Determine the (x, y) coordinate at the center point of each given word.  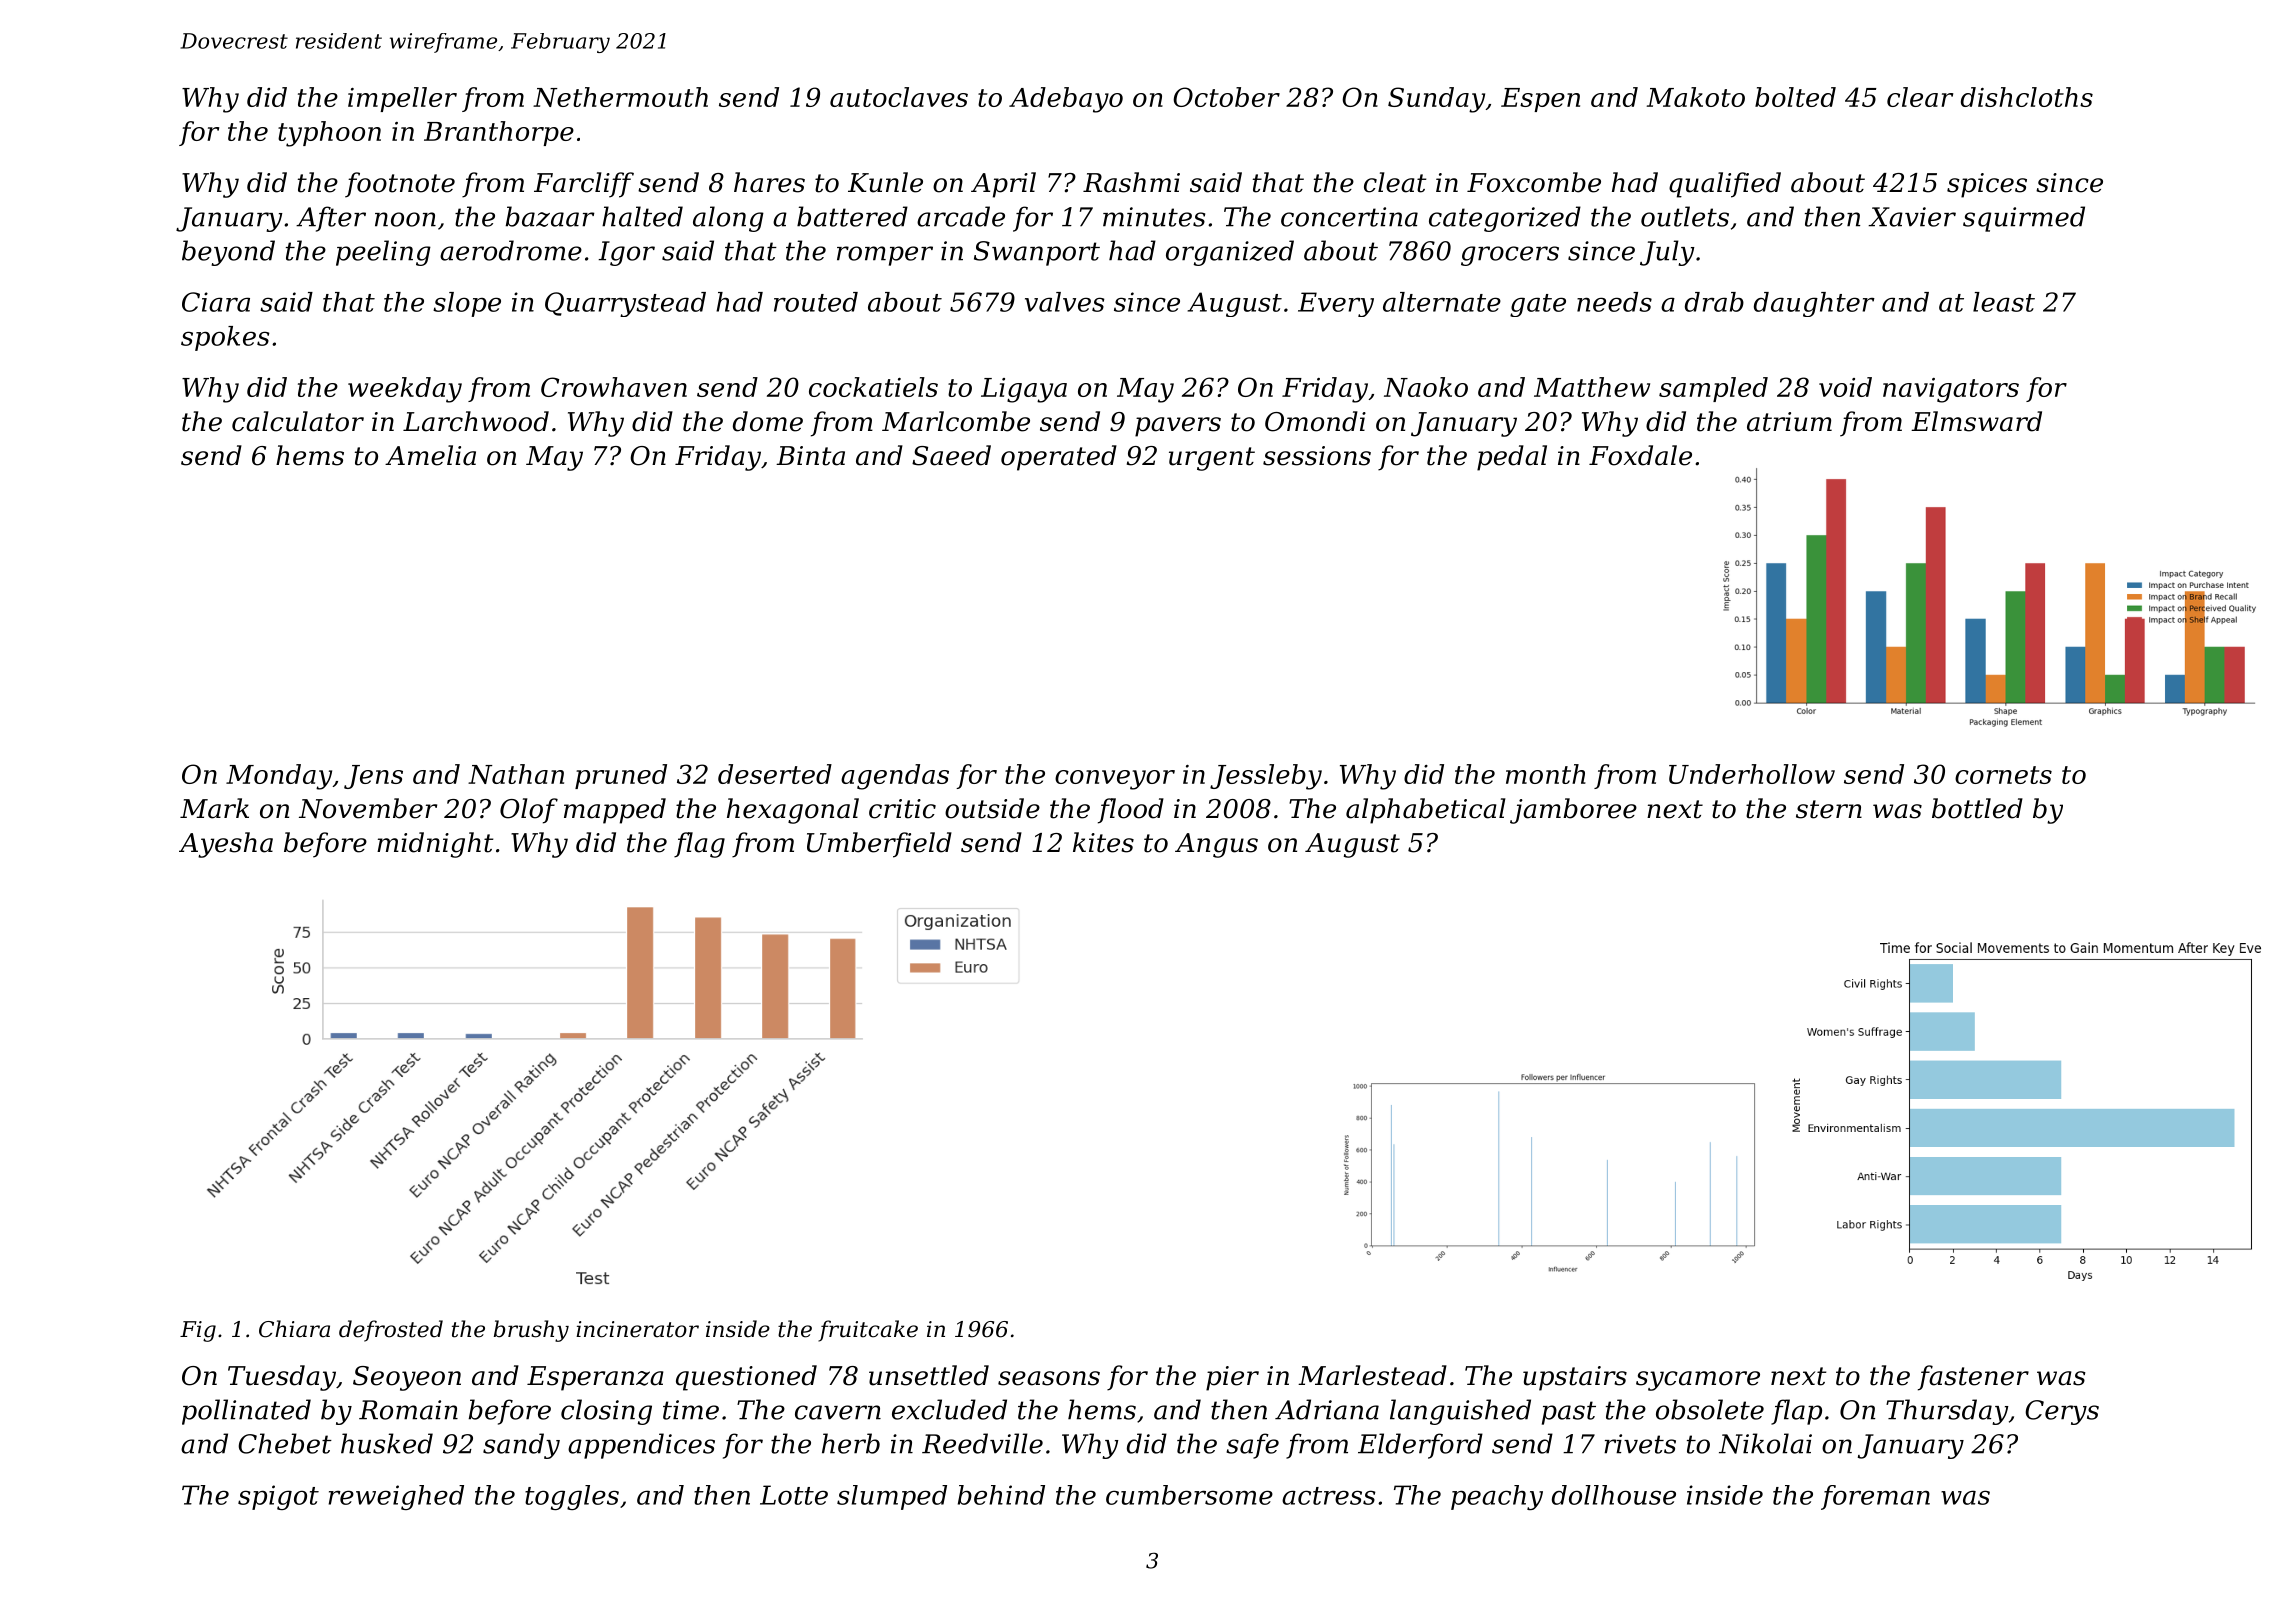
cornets (2003, 775)
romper (885, 256)
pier (1232, 1378)
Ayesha (226, 845)
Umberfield (879, 845)
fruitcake (868, 1331)
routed (816, 302)
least (2004, 302)
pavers (1178, 427)
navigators (1951, 390)
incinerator (637, 1329)
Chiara (294, 1329)
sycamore (1698, 1381)
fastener (1973, 1378)
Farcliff (584, 185)
